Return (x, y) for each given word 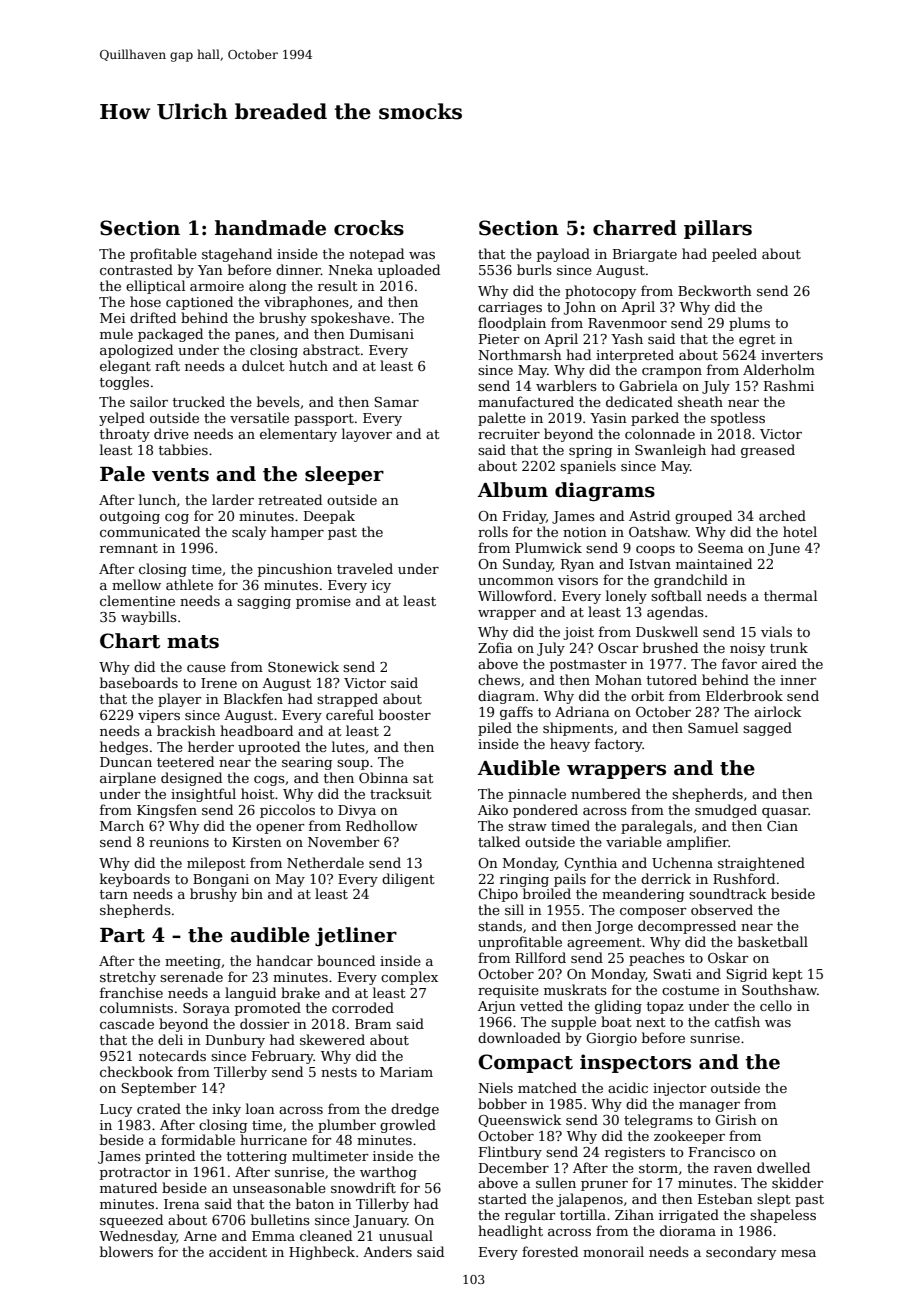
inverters (792, 355)
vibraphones (306, 303)
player (180, 700)
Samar (396, 402)
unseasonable (279, 1187)
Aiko (493, 809)
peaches (657, 959)
